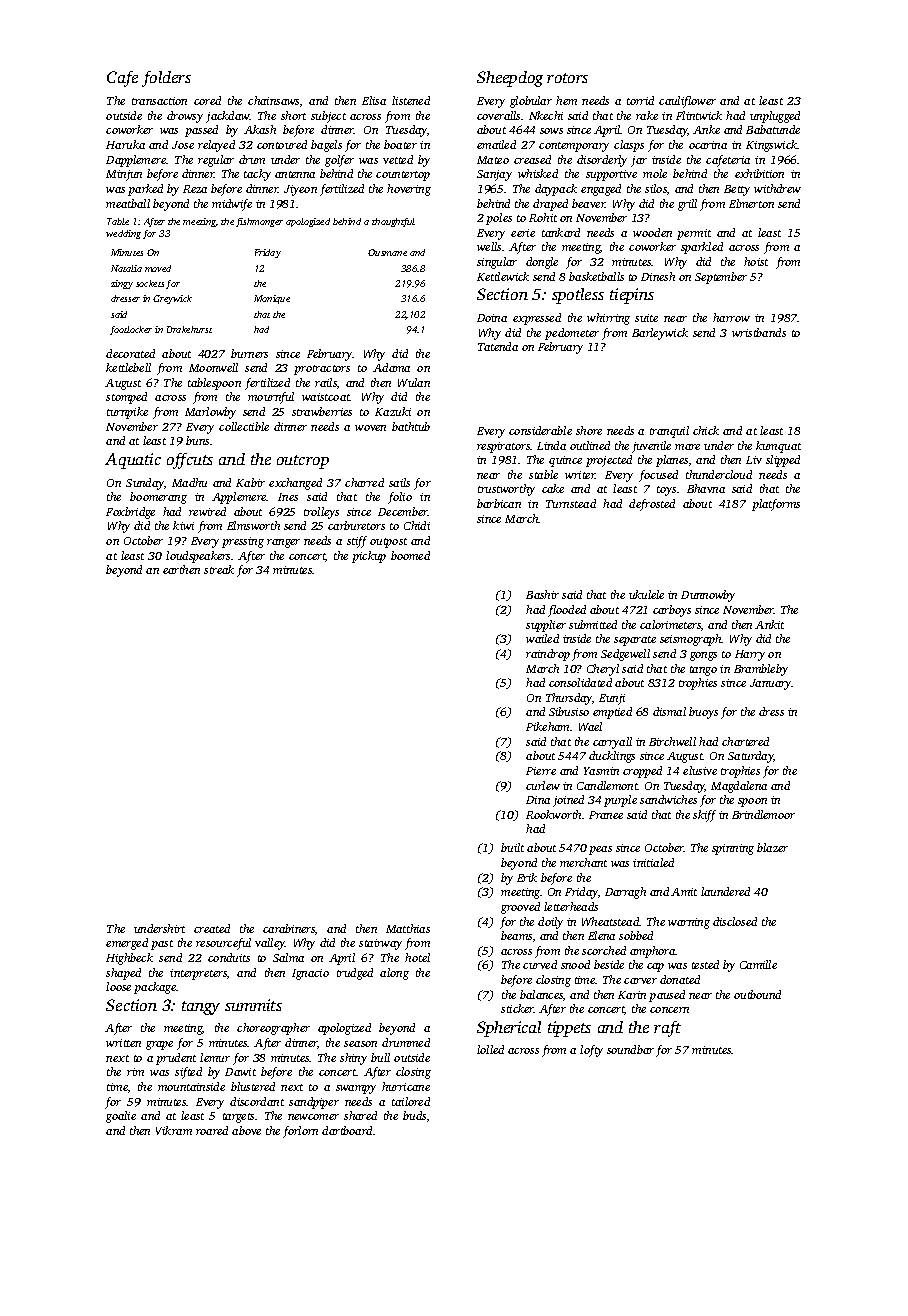  I want to click on poles, so click(499, 219).
